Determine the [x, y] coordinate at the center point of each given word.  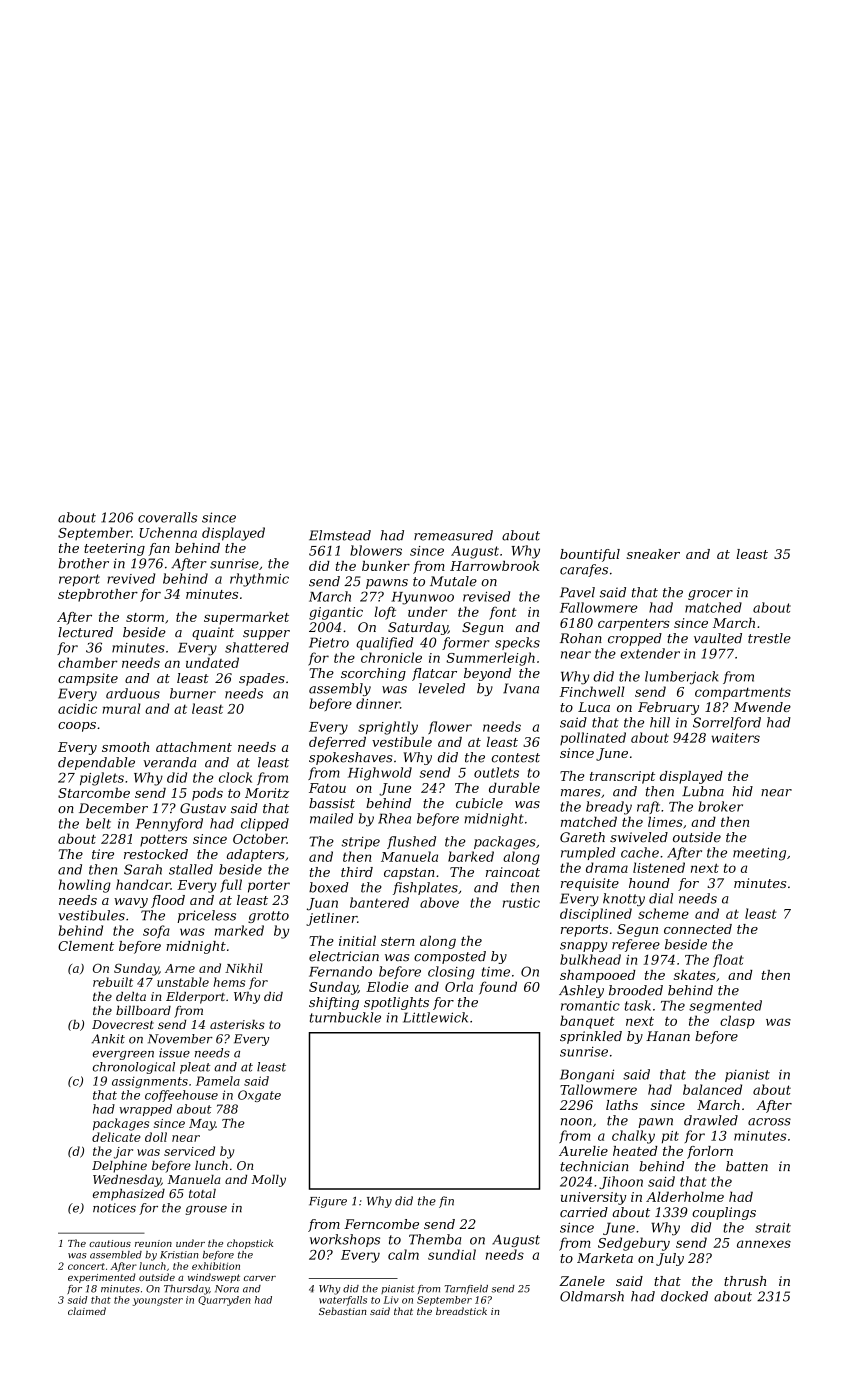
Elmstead [340, 535]
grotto [268, 917]
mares [581, 793]
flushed [411, 842]
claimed [87, 1311]
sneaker [653, 554]
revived [131, 578]
